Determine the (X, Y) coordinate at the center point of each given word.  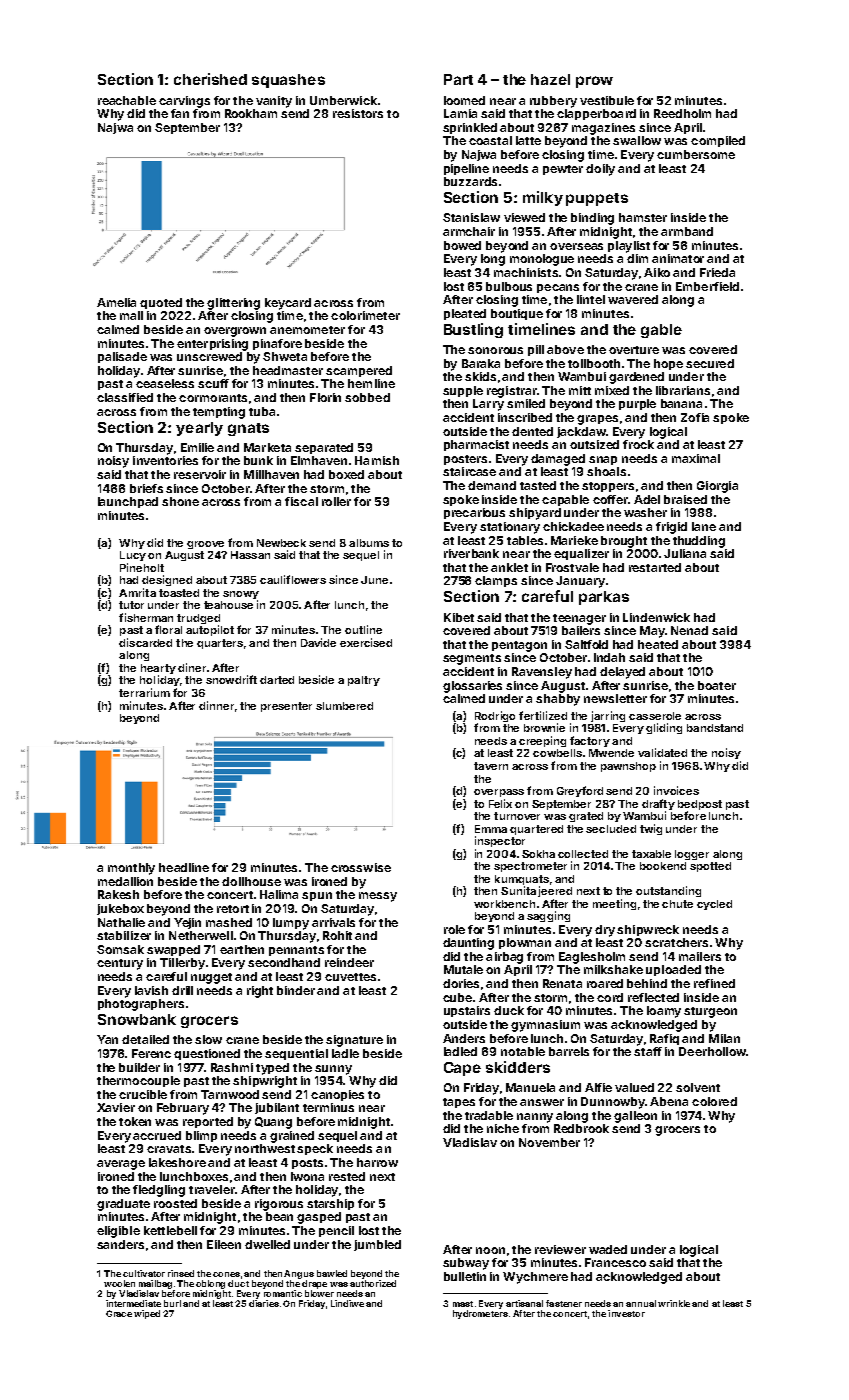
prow (594, 82)
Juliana (685, 553)
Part (458, 79)
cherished (210, 79)
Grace (119, 1313)
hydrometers (480, 1314)
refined (714, 983)
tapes (459, 1103)
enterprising (212, 345)
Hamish (377, 460)
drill (182, 990)
